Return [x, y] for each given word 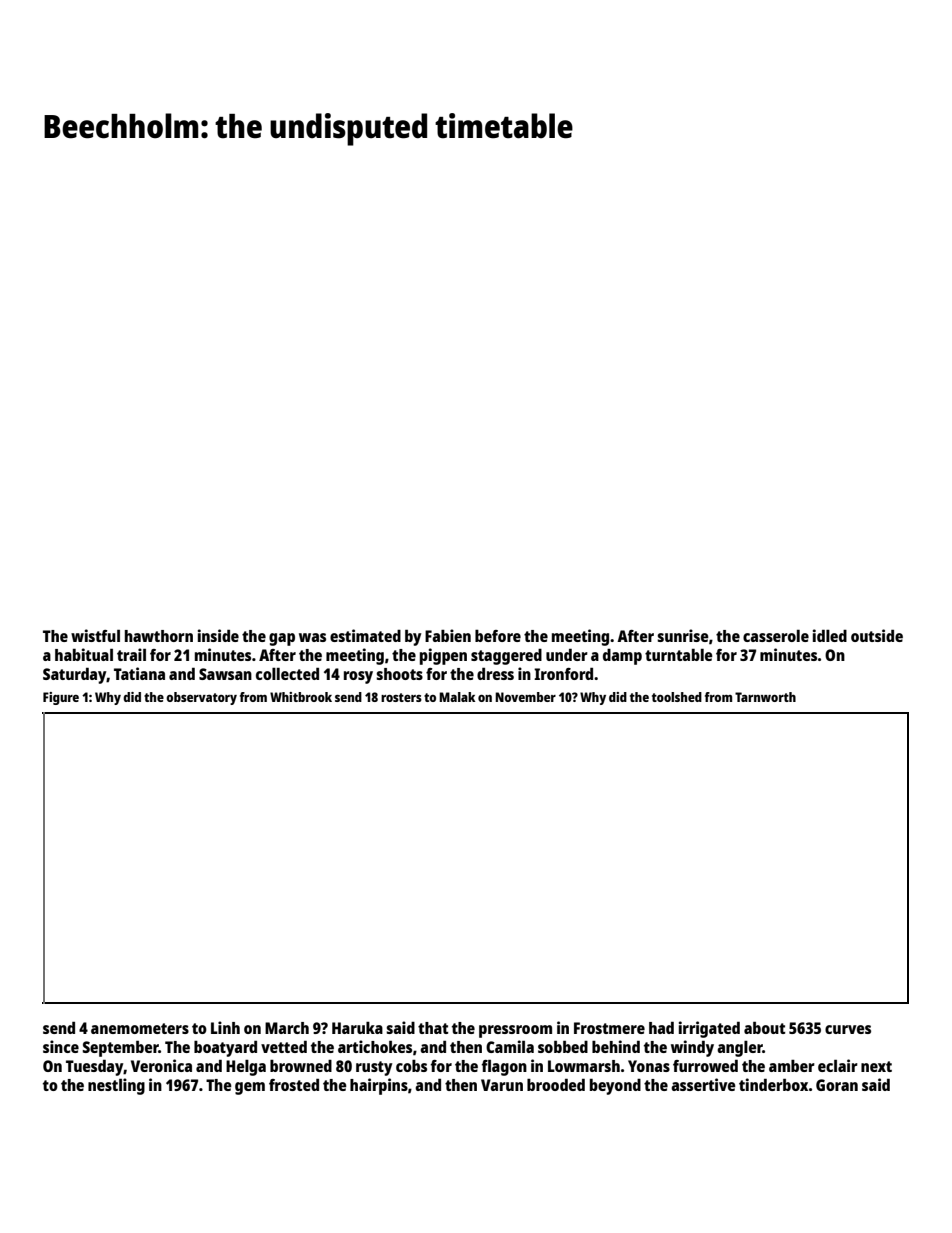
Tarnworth [765, 697]
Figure [61, 698]
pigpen [443, 656]
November [525, 697]
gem [250, 1088]
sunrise [683, 635]
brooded [556, 1084]
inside [218, 635]
